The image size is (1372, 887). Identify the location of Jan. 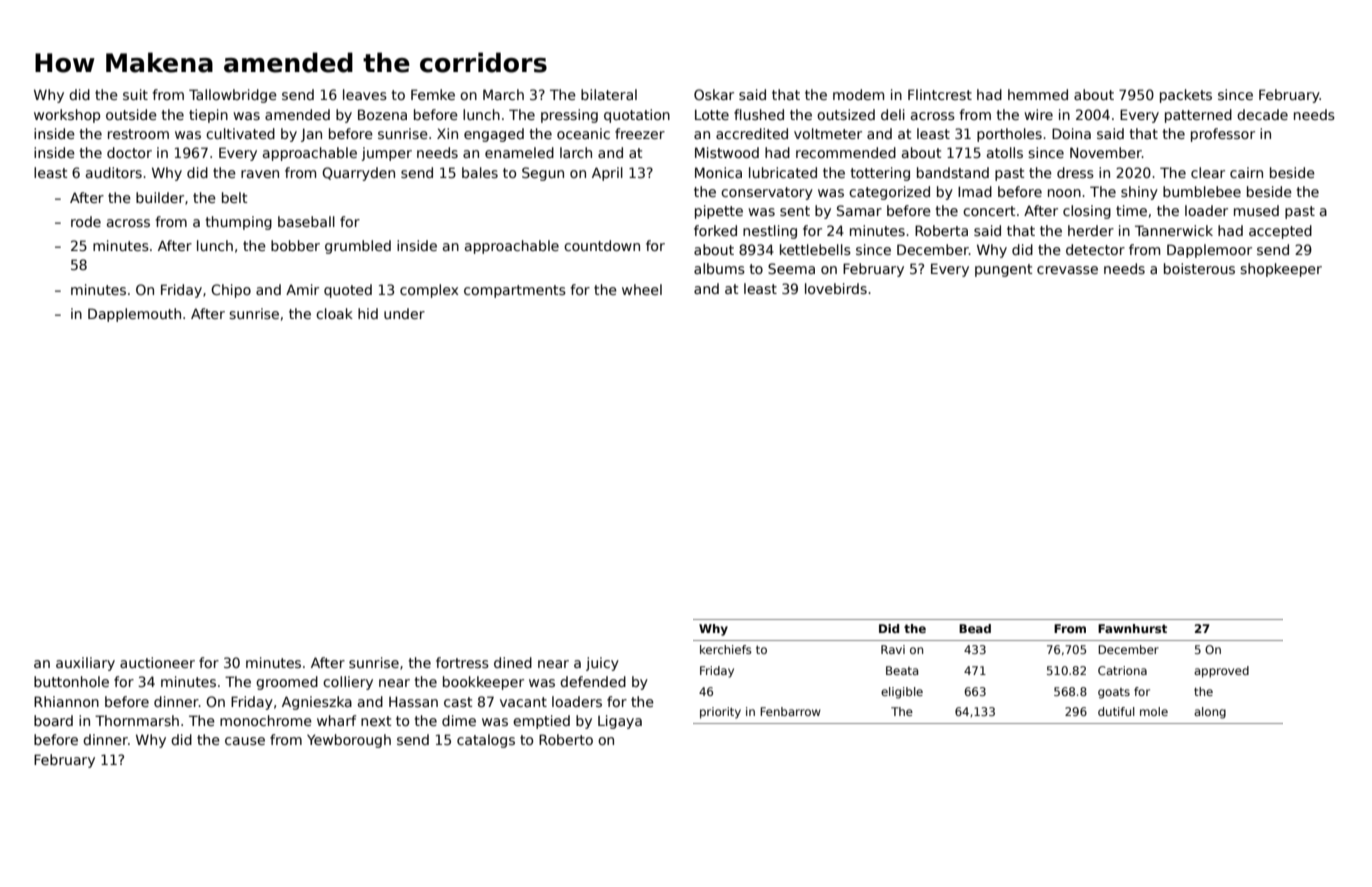
(311, 135).
